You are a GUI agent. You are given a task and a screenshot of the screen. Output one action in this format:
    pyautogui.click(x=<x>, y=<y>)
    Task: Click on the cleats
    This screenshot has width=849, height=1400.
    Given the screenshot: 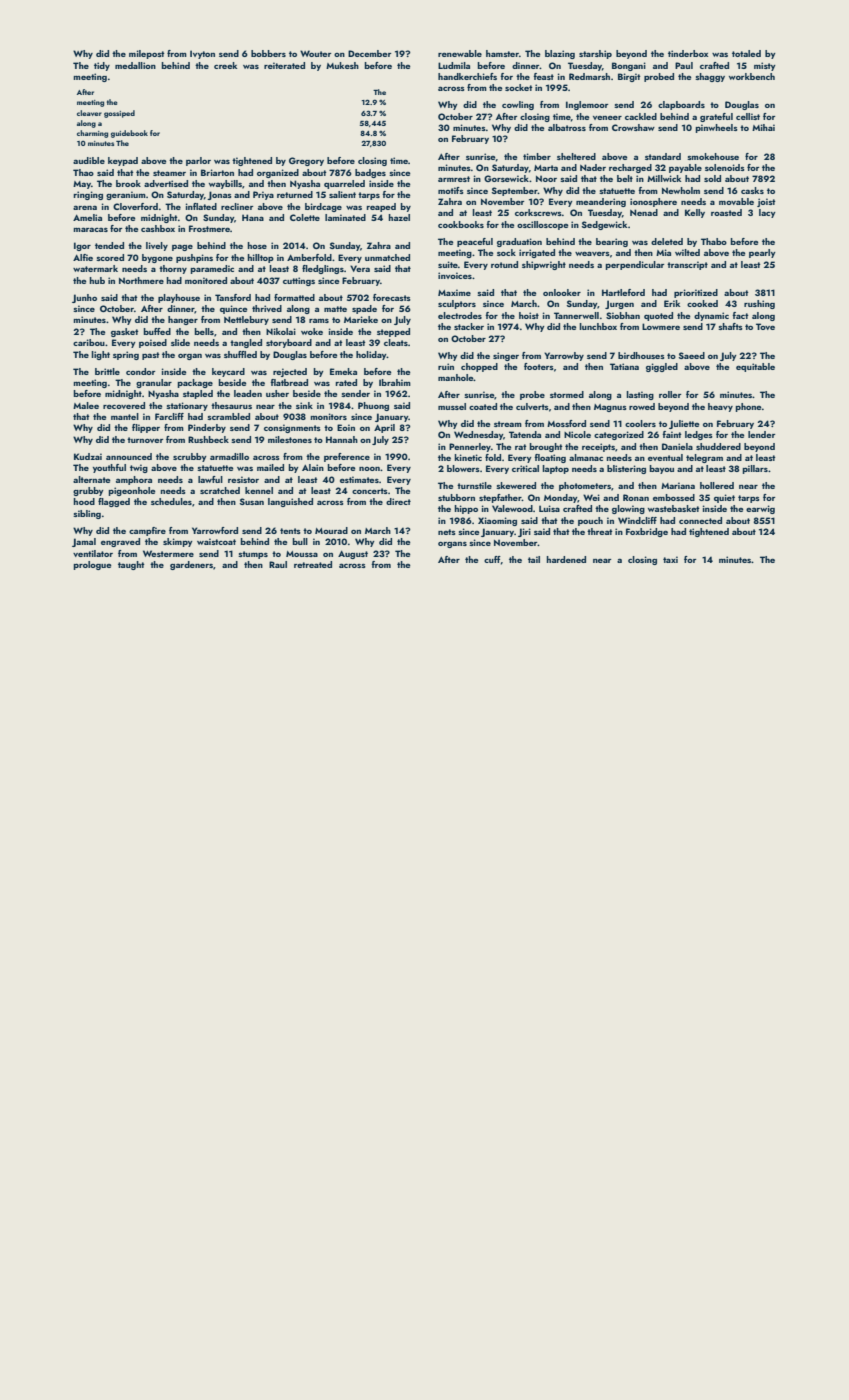 What is the action you would take?
    pyautogui.click(x=396, y=342)
